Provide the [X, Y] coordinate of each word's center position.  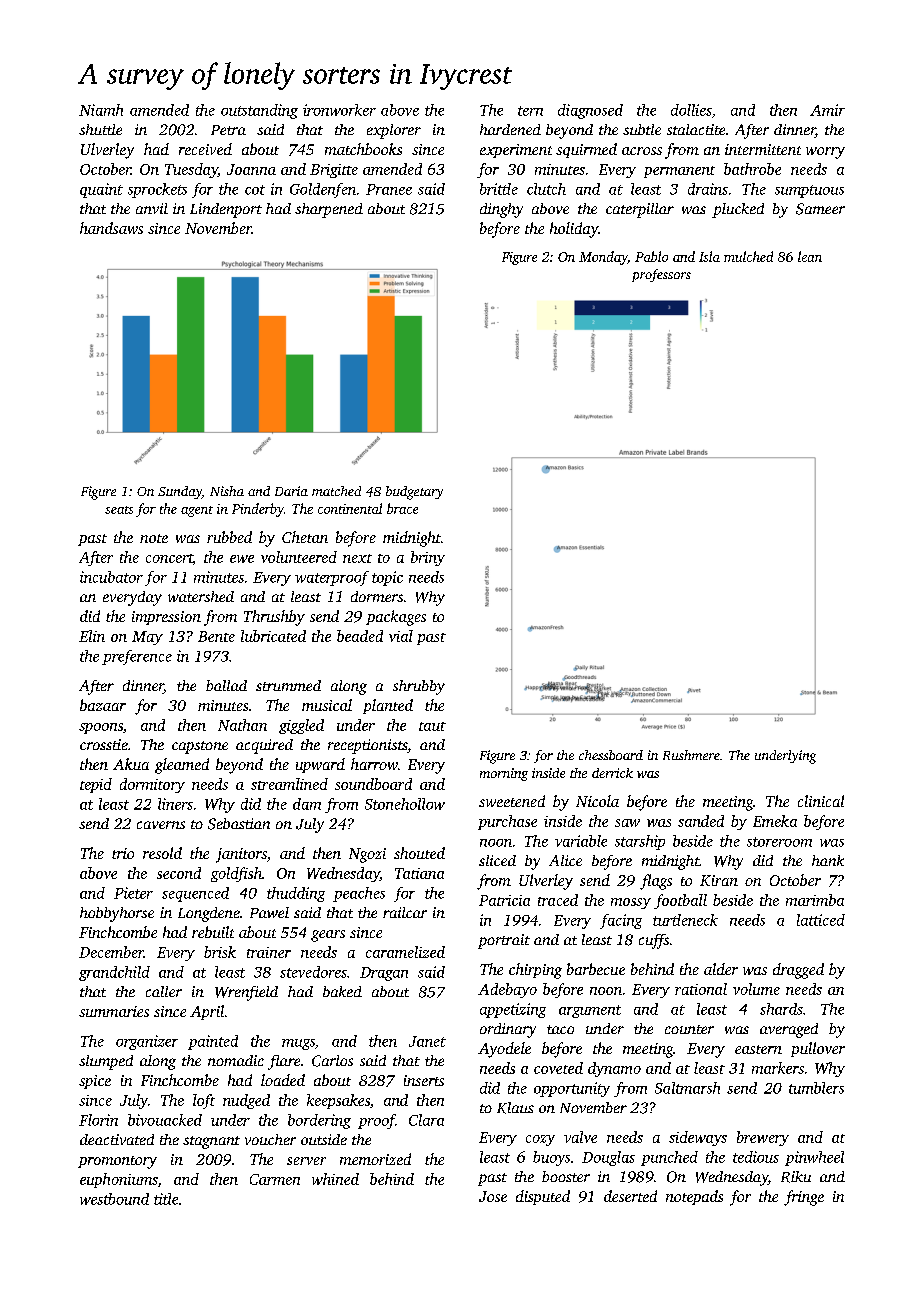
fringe [804, 1198]
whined [335, 1179]
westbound [114, 1199]
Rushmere [691, 755]
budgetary [414, 493]
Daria [291, 491]
